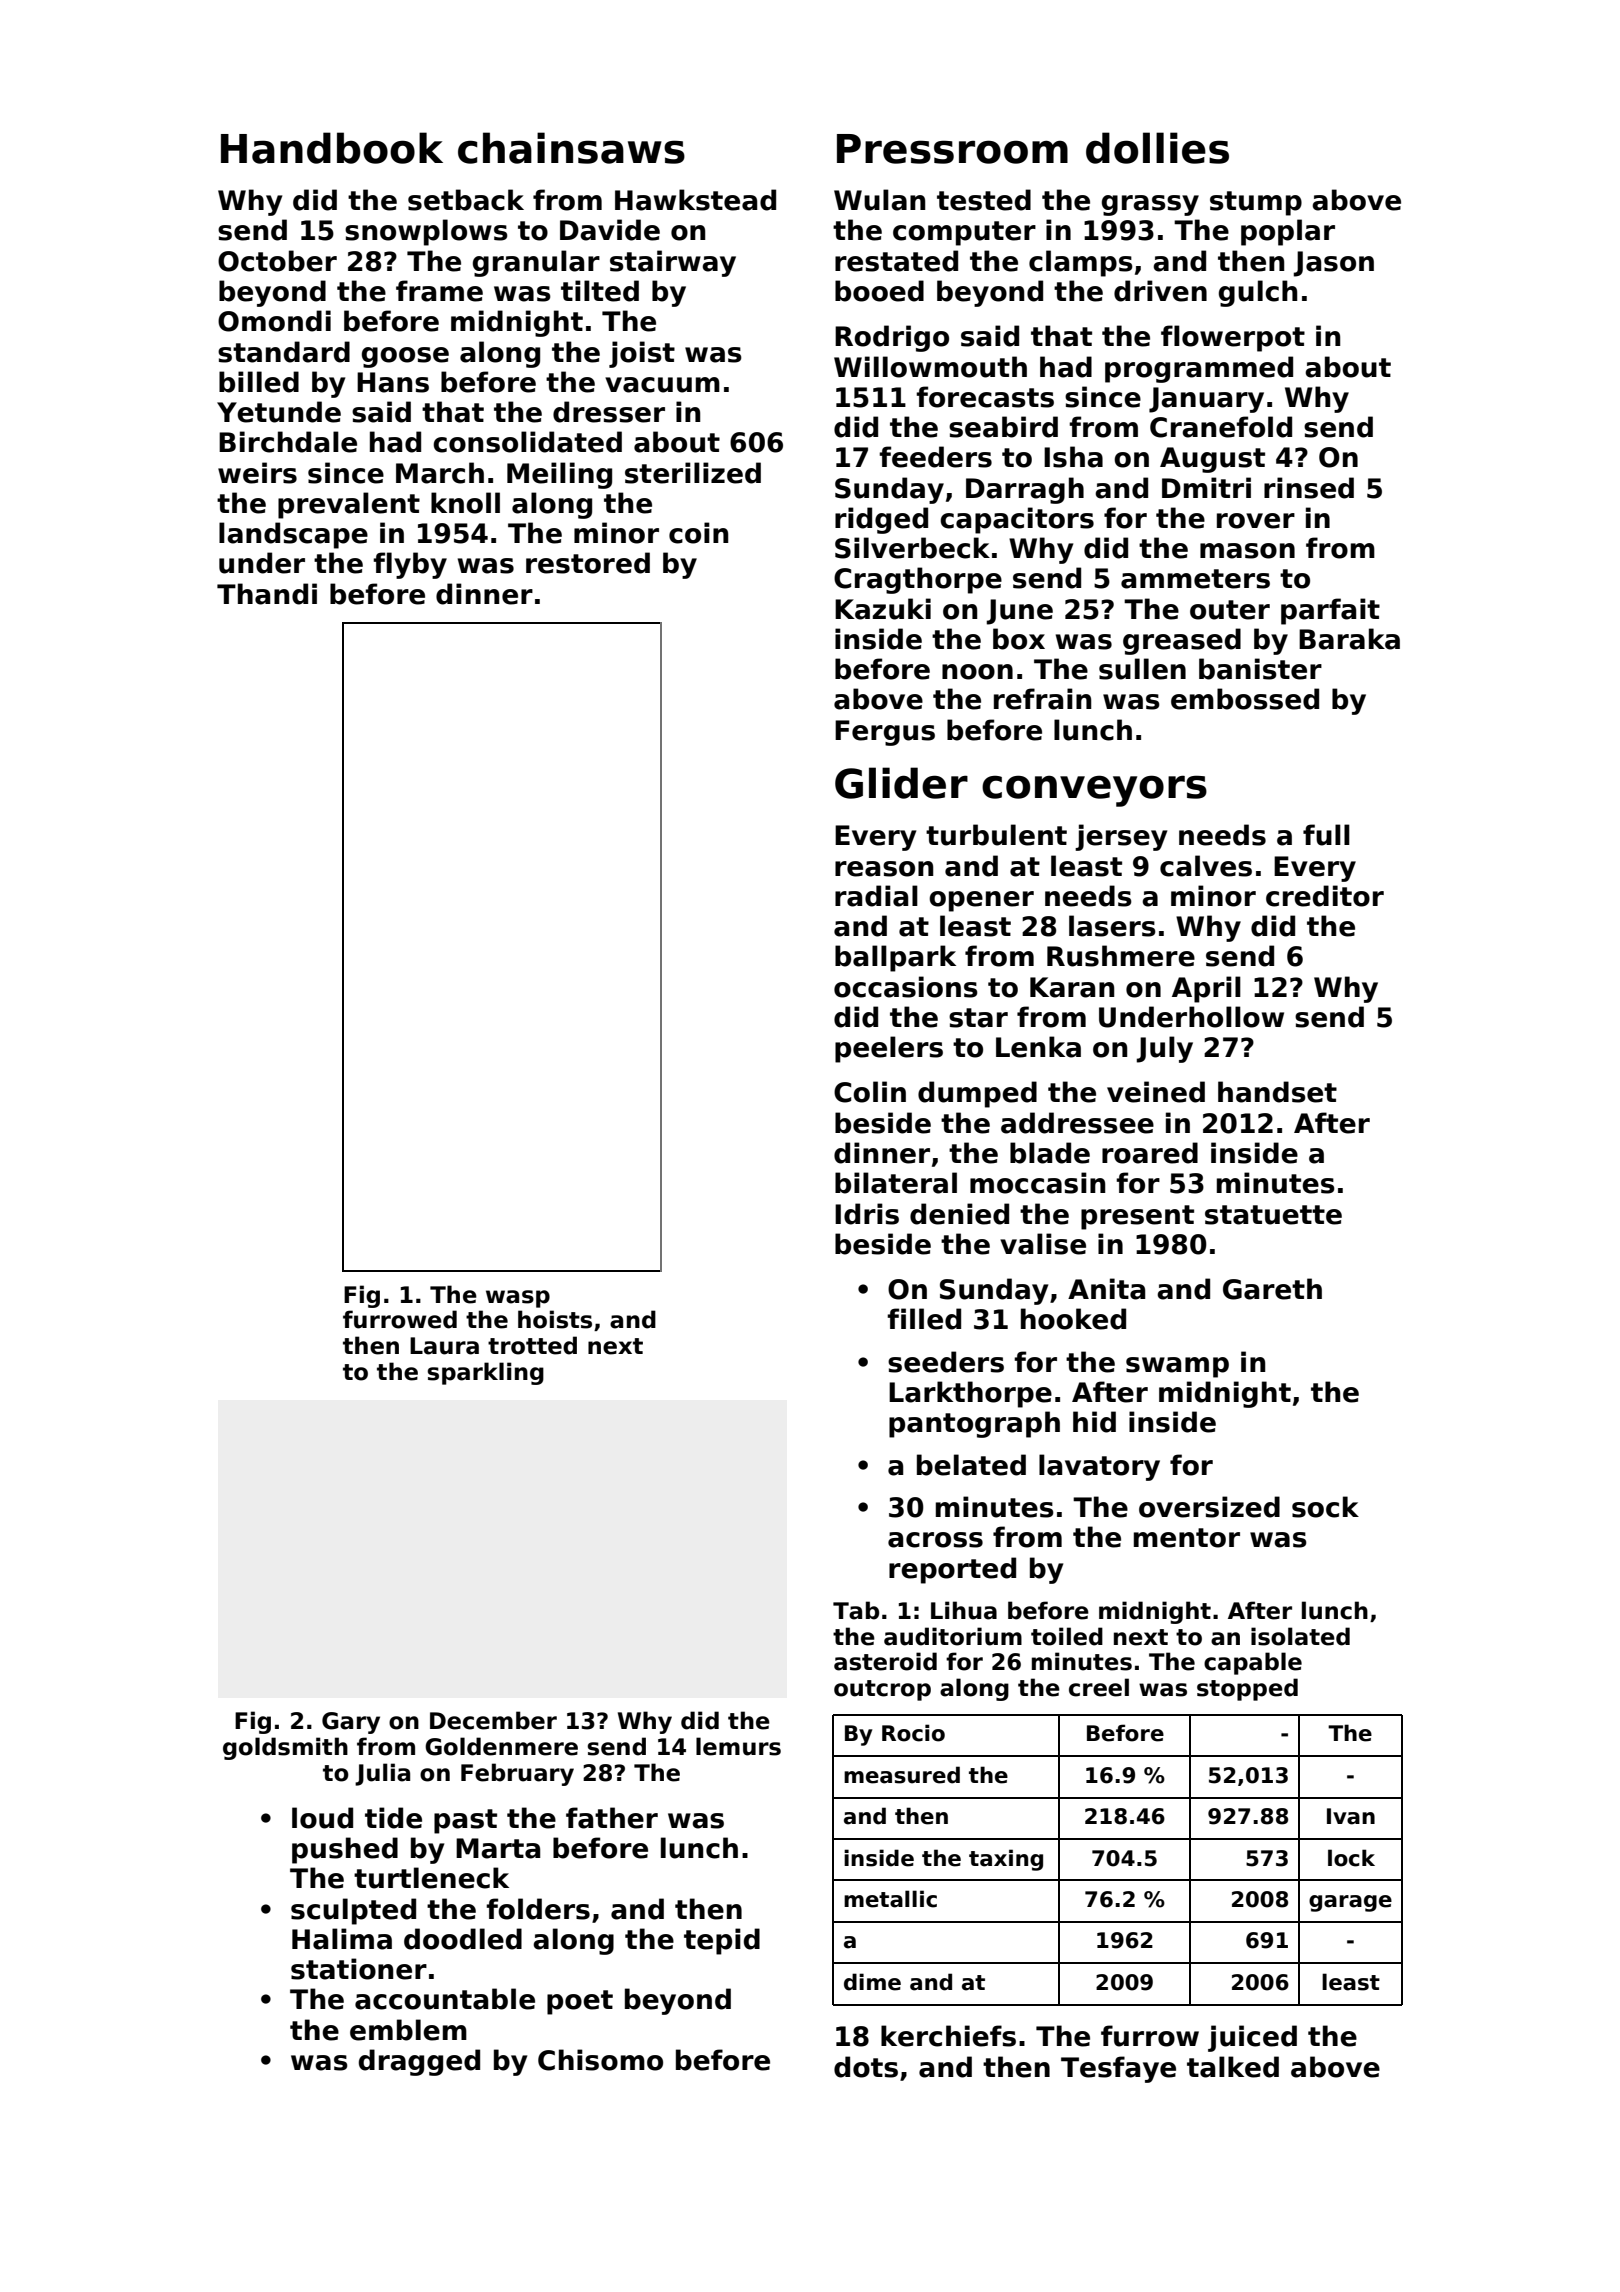 This image has width=1620, height=2292. I want to click on radial, so click(876, 896).
